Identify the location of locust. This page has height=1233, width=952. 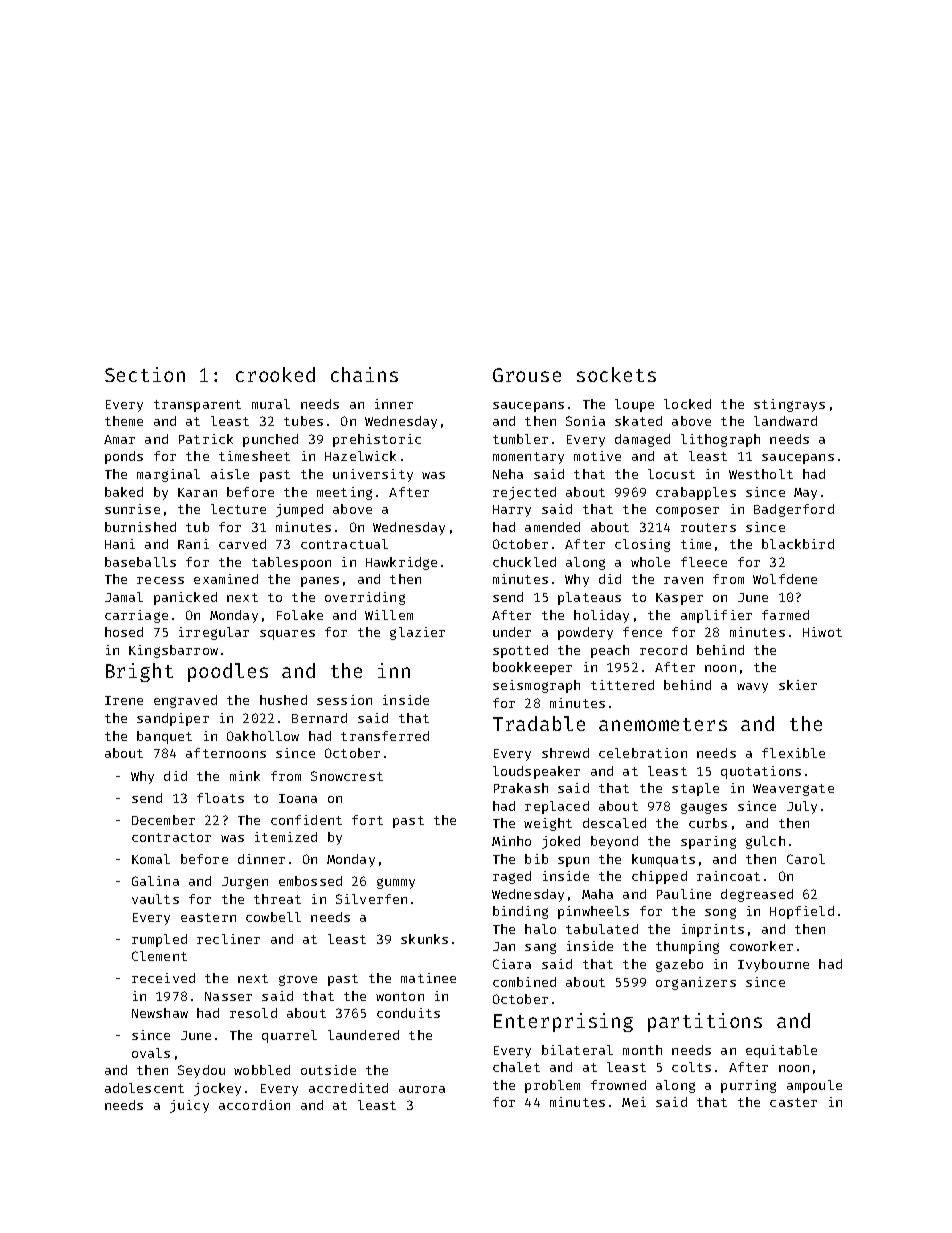
(671, 474).
